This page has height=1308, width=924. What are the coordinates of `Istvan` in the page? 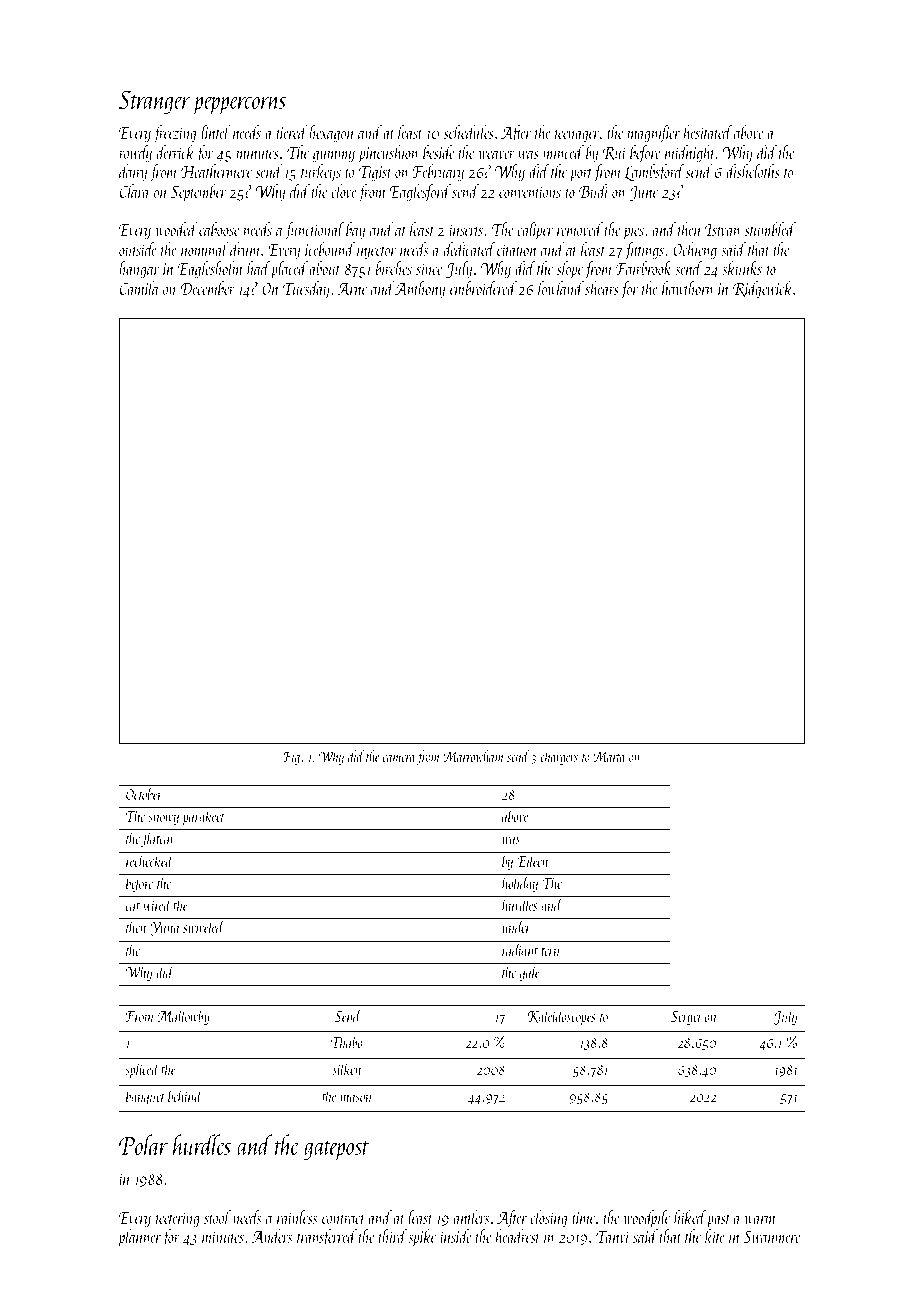 It's located at (722, 230).
